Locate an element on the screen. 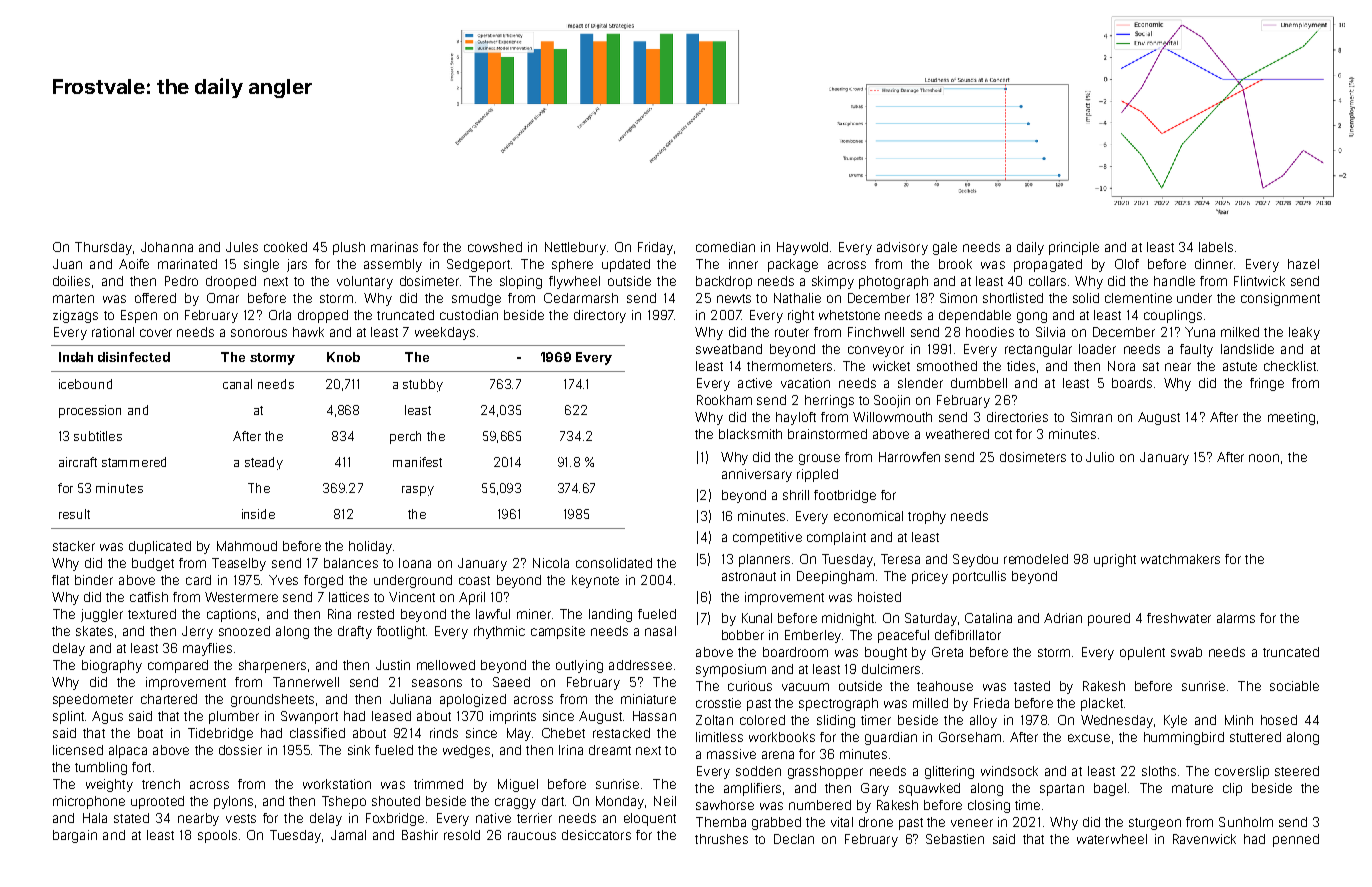 The width and height of the screenshot is (1372, 887). bargain is located at coordinates (75, 836).
